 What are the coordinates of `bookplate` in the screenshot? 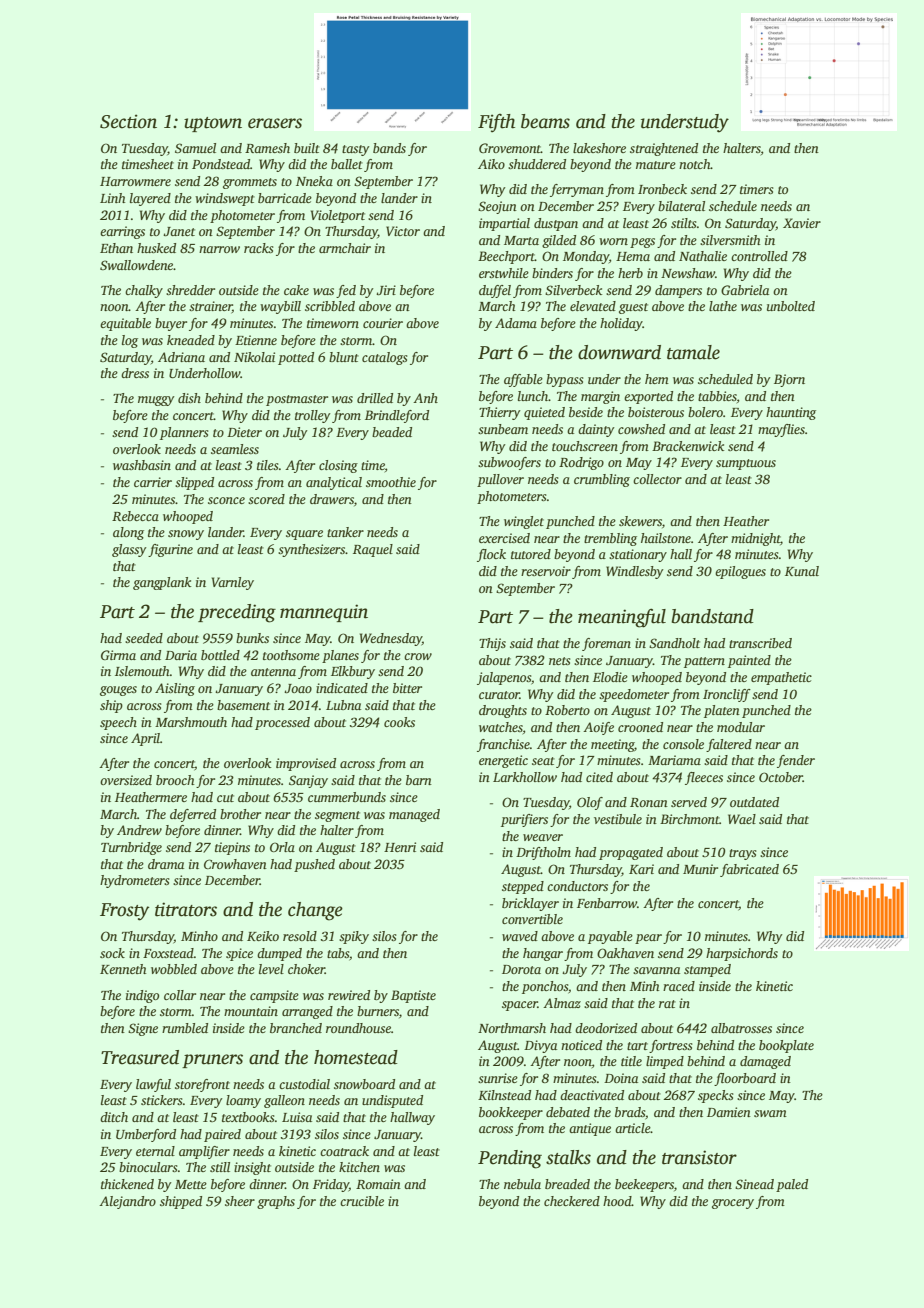 It's located at (786, 1046).
